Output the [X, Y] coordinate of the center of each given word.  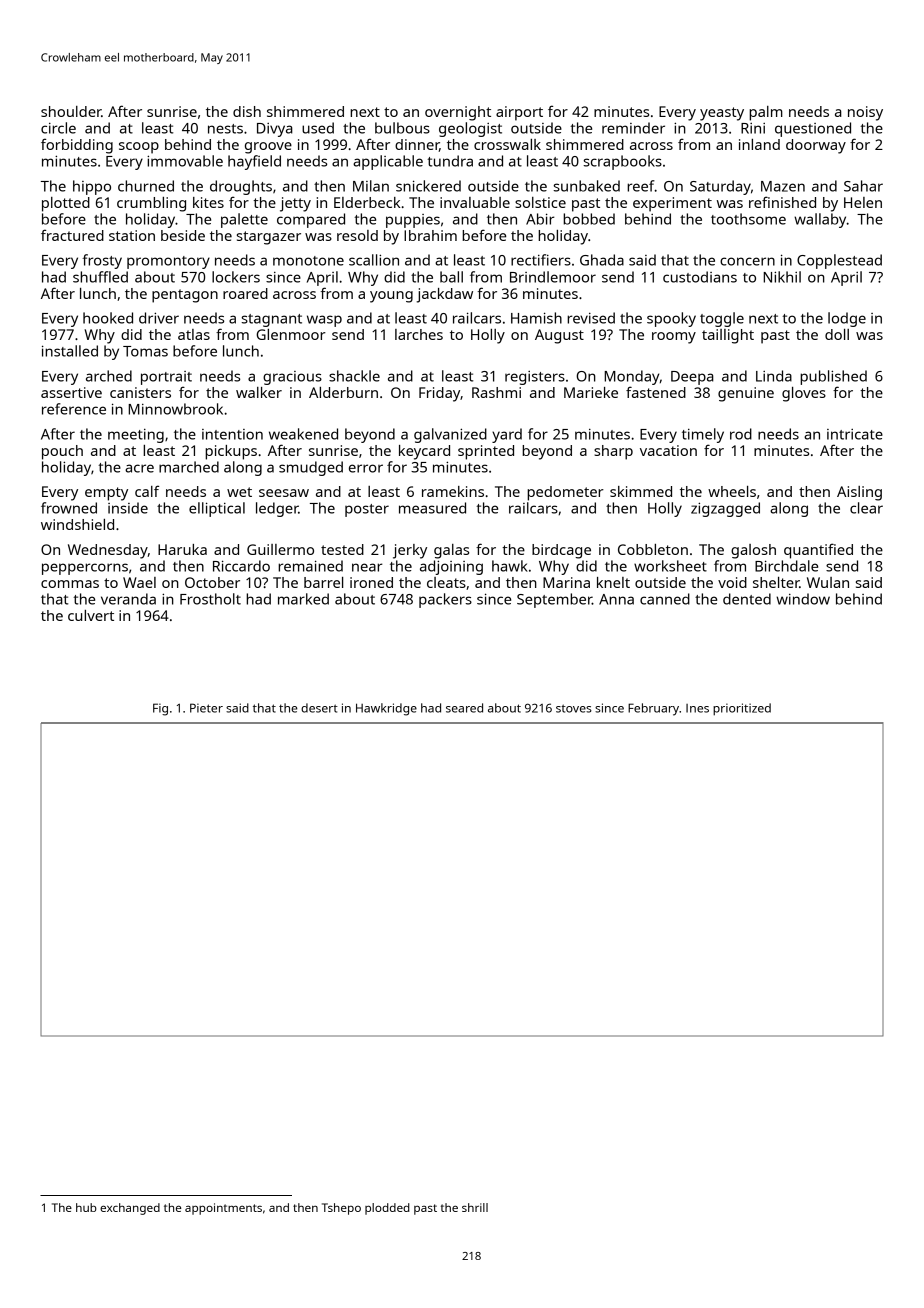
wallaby [820, 220]
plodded [387, 1209]
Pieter [206, 708]
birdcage [561, 551]
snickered [428, 186]
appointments [223, 1209]
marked [303, 599]
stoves [574, 708]
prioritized [742, 709]
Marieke [591, 392]
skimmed [641, 491]
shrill [475, 1207]
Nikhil [782, 277]
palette [244, 220]
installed [70, 351]
